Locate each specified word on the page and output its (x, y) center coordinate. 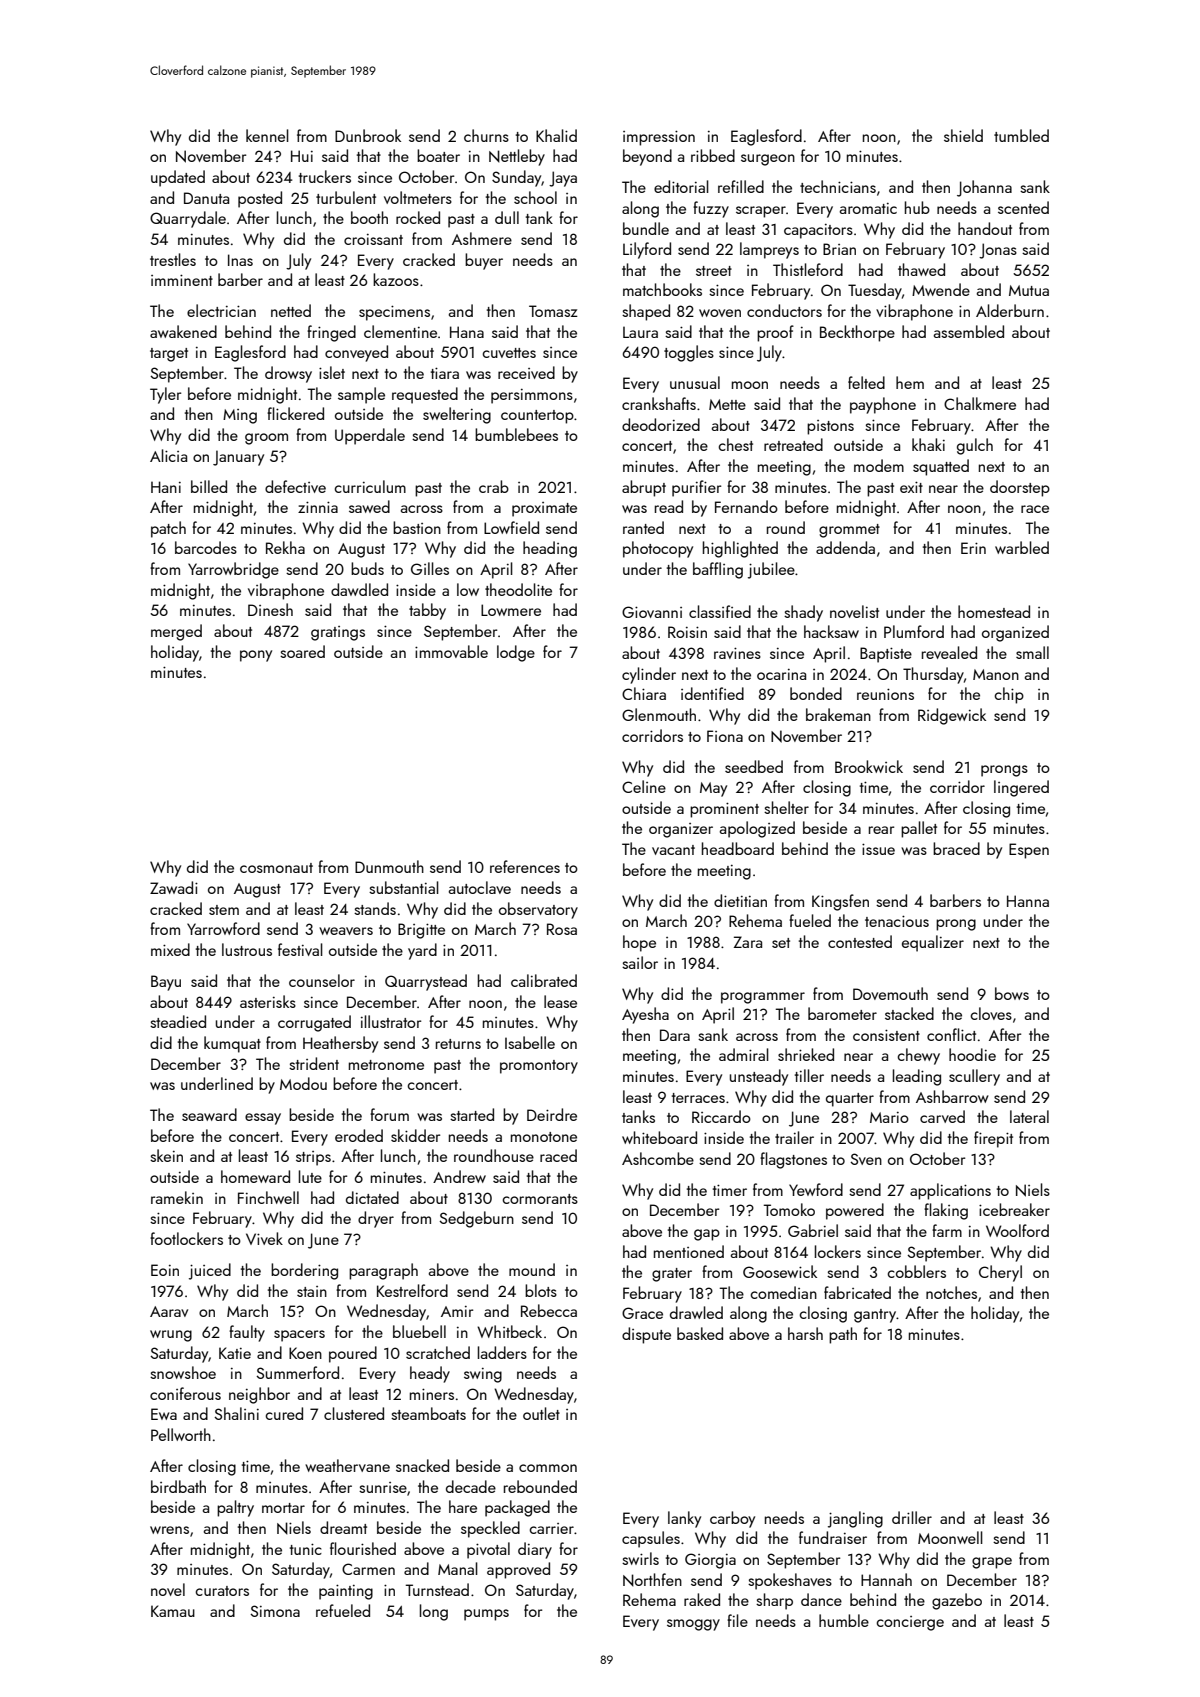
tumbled (1021, 135)
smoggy (693, 1625)
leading (917, 1077)
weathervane (347, 1465)
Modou (303, 1083)
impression (659, 138)
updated (178, 178)
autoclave (480, 887)
